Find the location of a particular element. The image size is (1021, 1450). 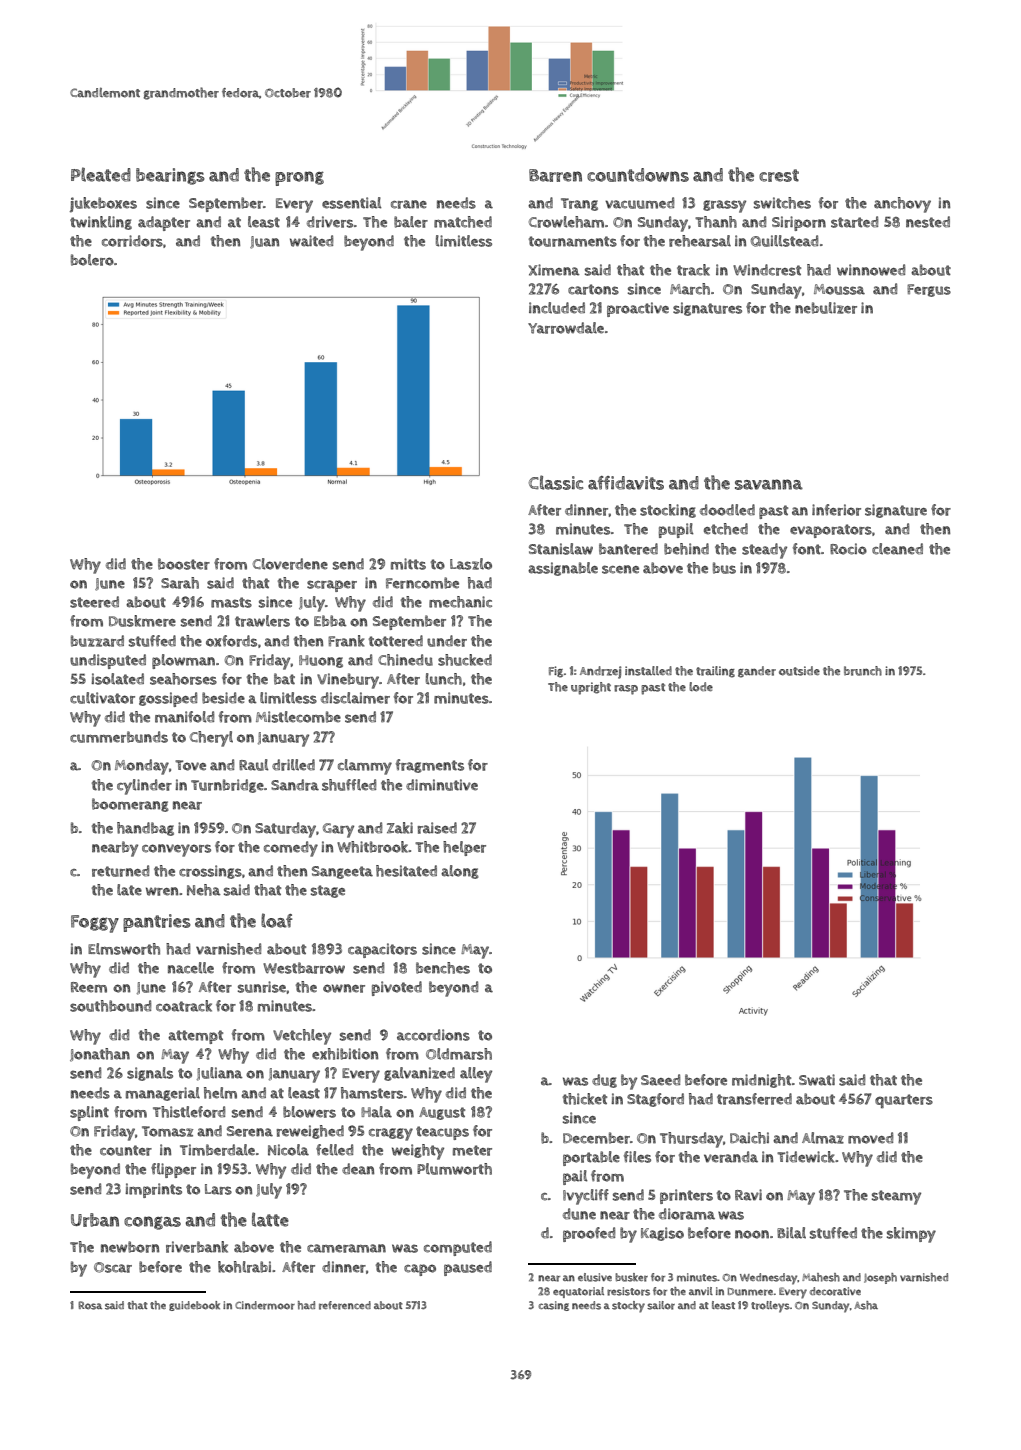

lunch is located at coordinates (444, 679).
